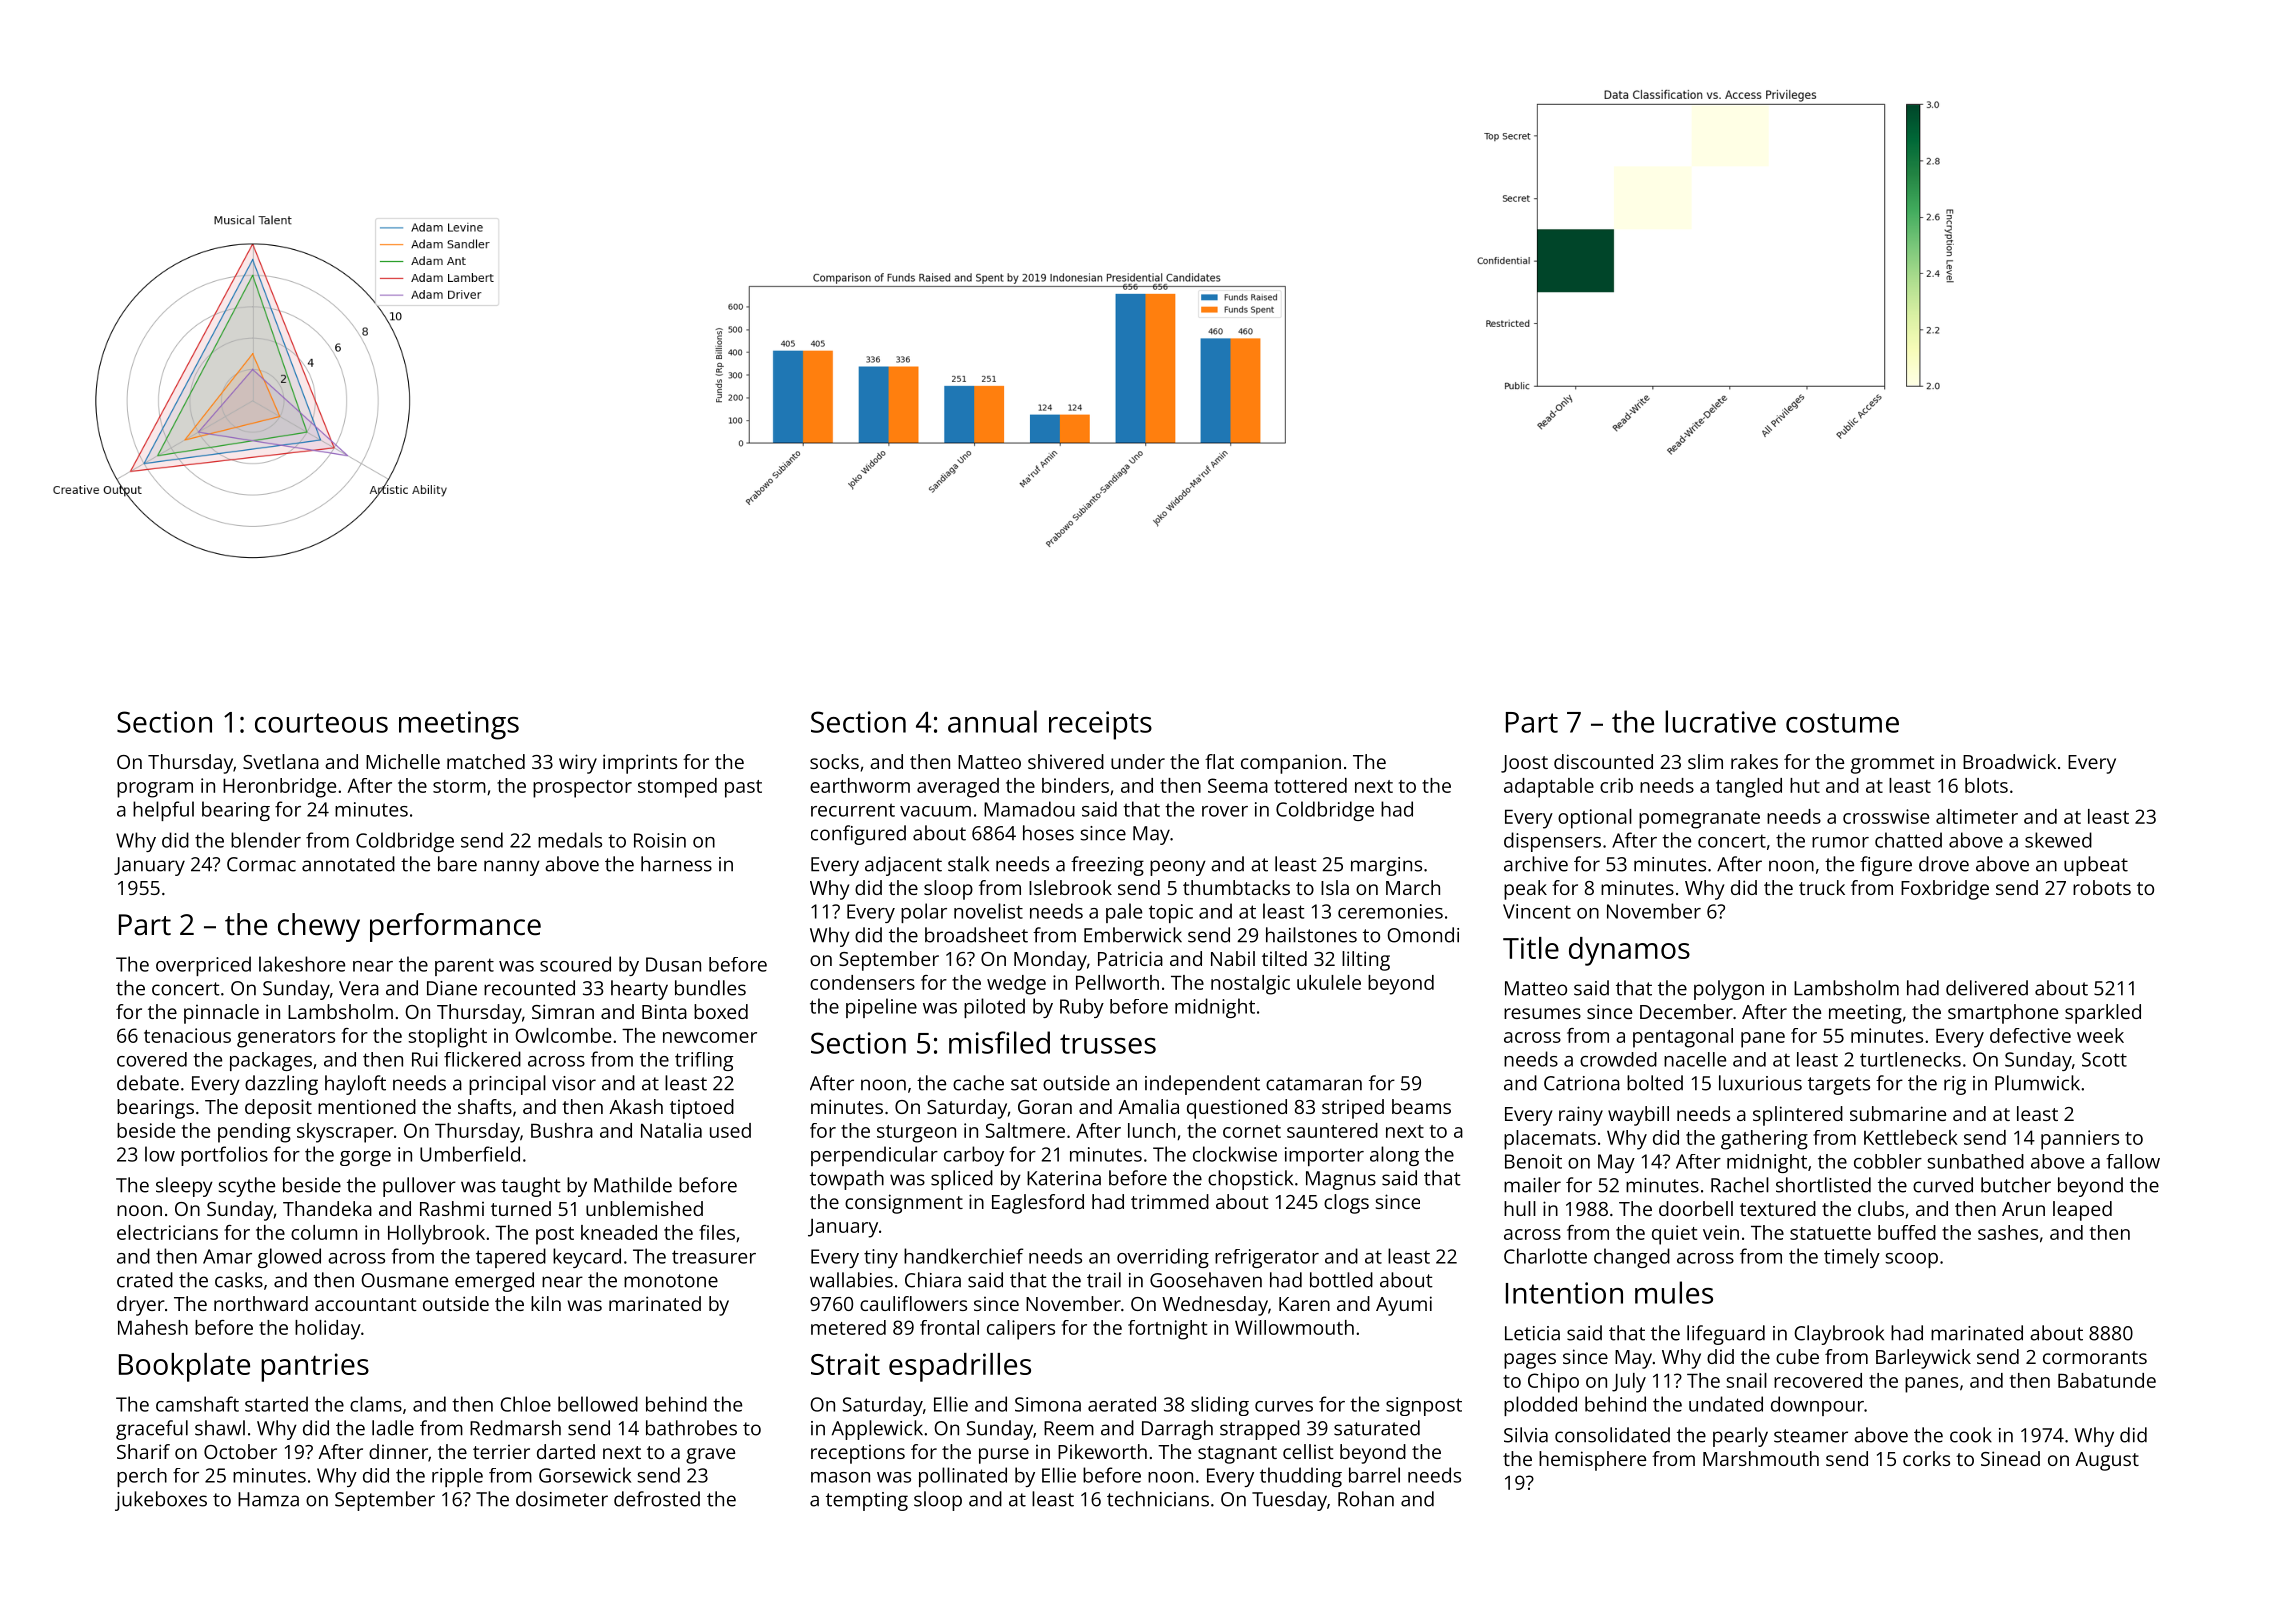  What do you see at coordinates (673, 964) in the screenshot?
I see `Dusan` at bounding box center [673, 964].
